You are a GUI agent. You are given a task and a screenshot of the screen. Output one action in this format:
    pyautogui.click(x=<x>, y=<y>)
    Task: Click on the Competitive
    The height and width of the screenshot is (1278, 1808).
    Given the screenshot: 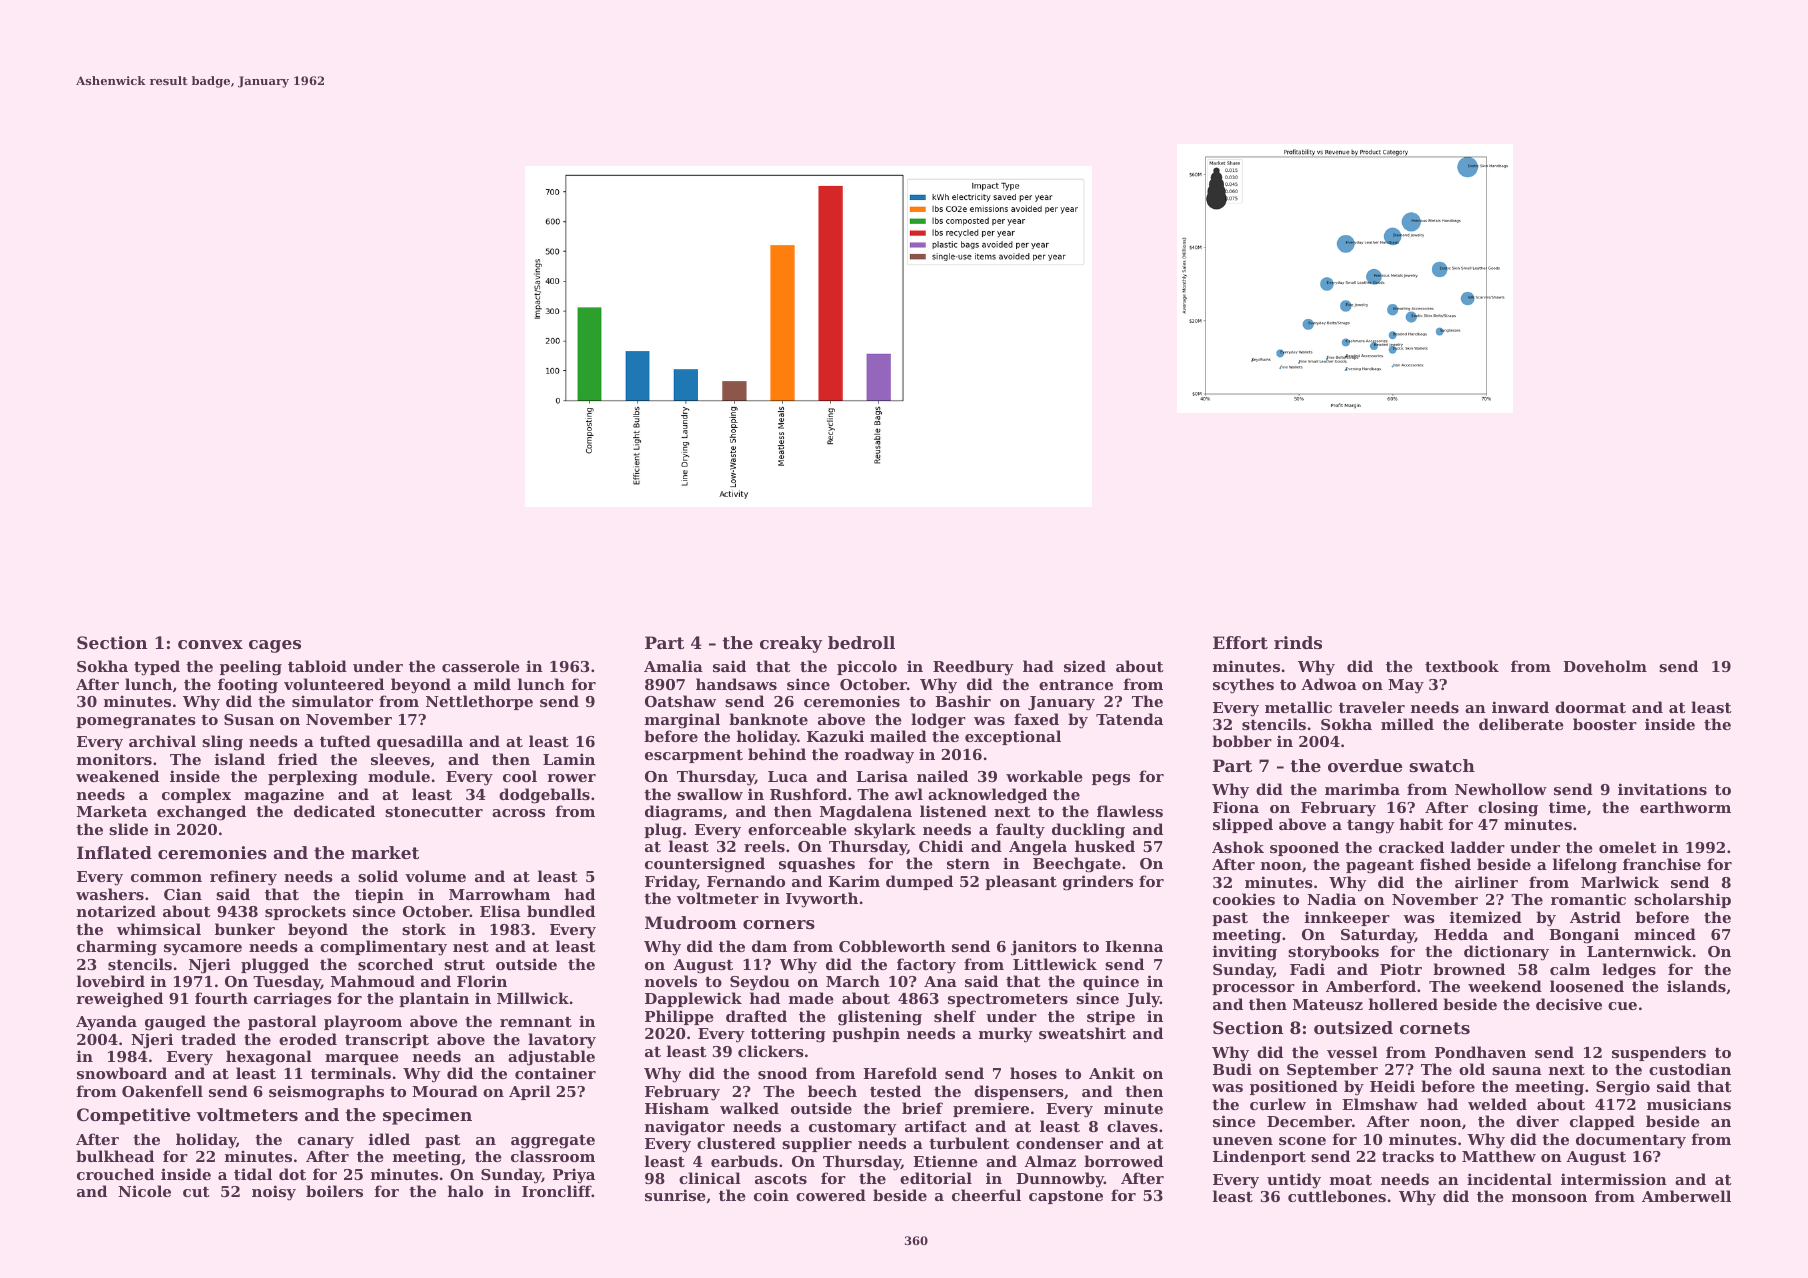 What is the action you would take?
    pyautogui.click(x=133, y=1116)
